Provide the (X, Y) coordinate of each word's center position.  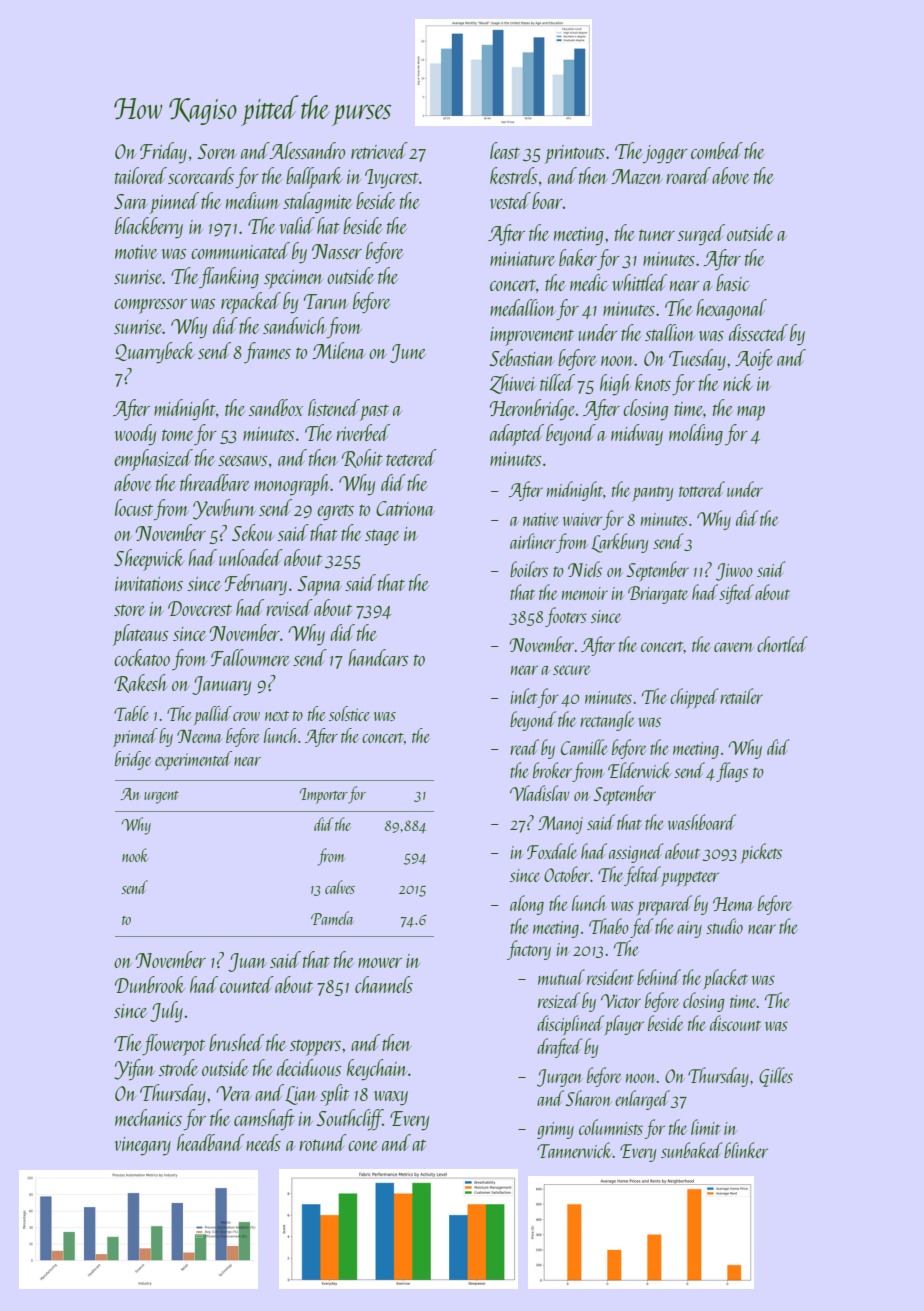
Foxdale (552, 851)
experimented (193, 760)
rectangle (607, 721)
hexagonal (731, 310)
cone (363, 1146)
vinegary (142, 1146)
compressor (150, 306)
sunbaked (692, 1150)
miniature (522, 259)
